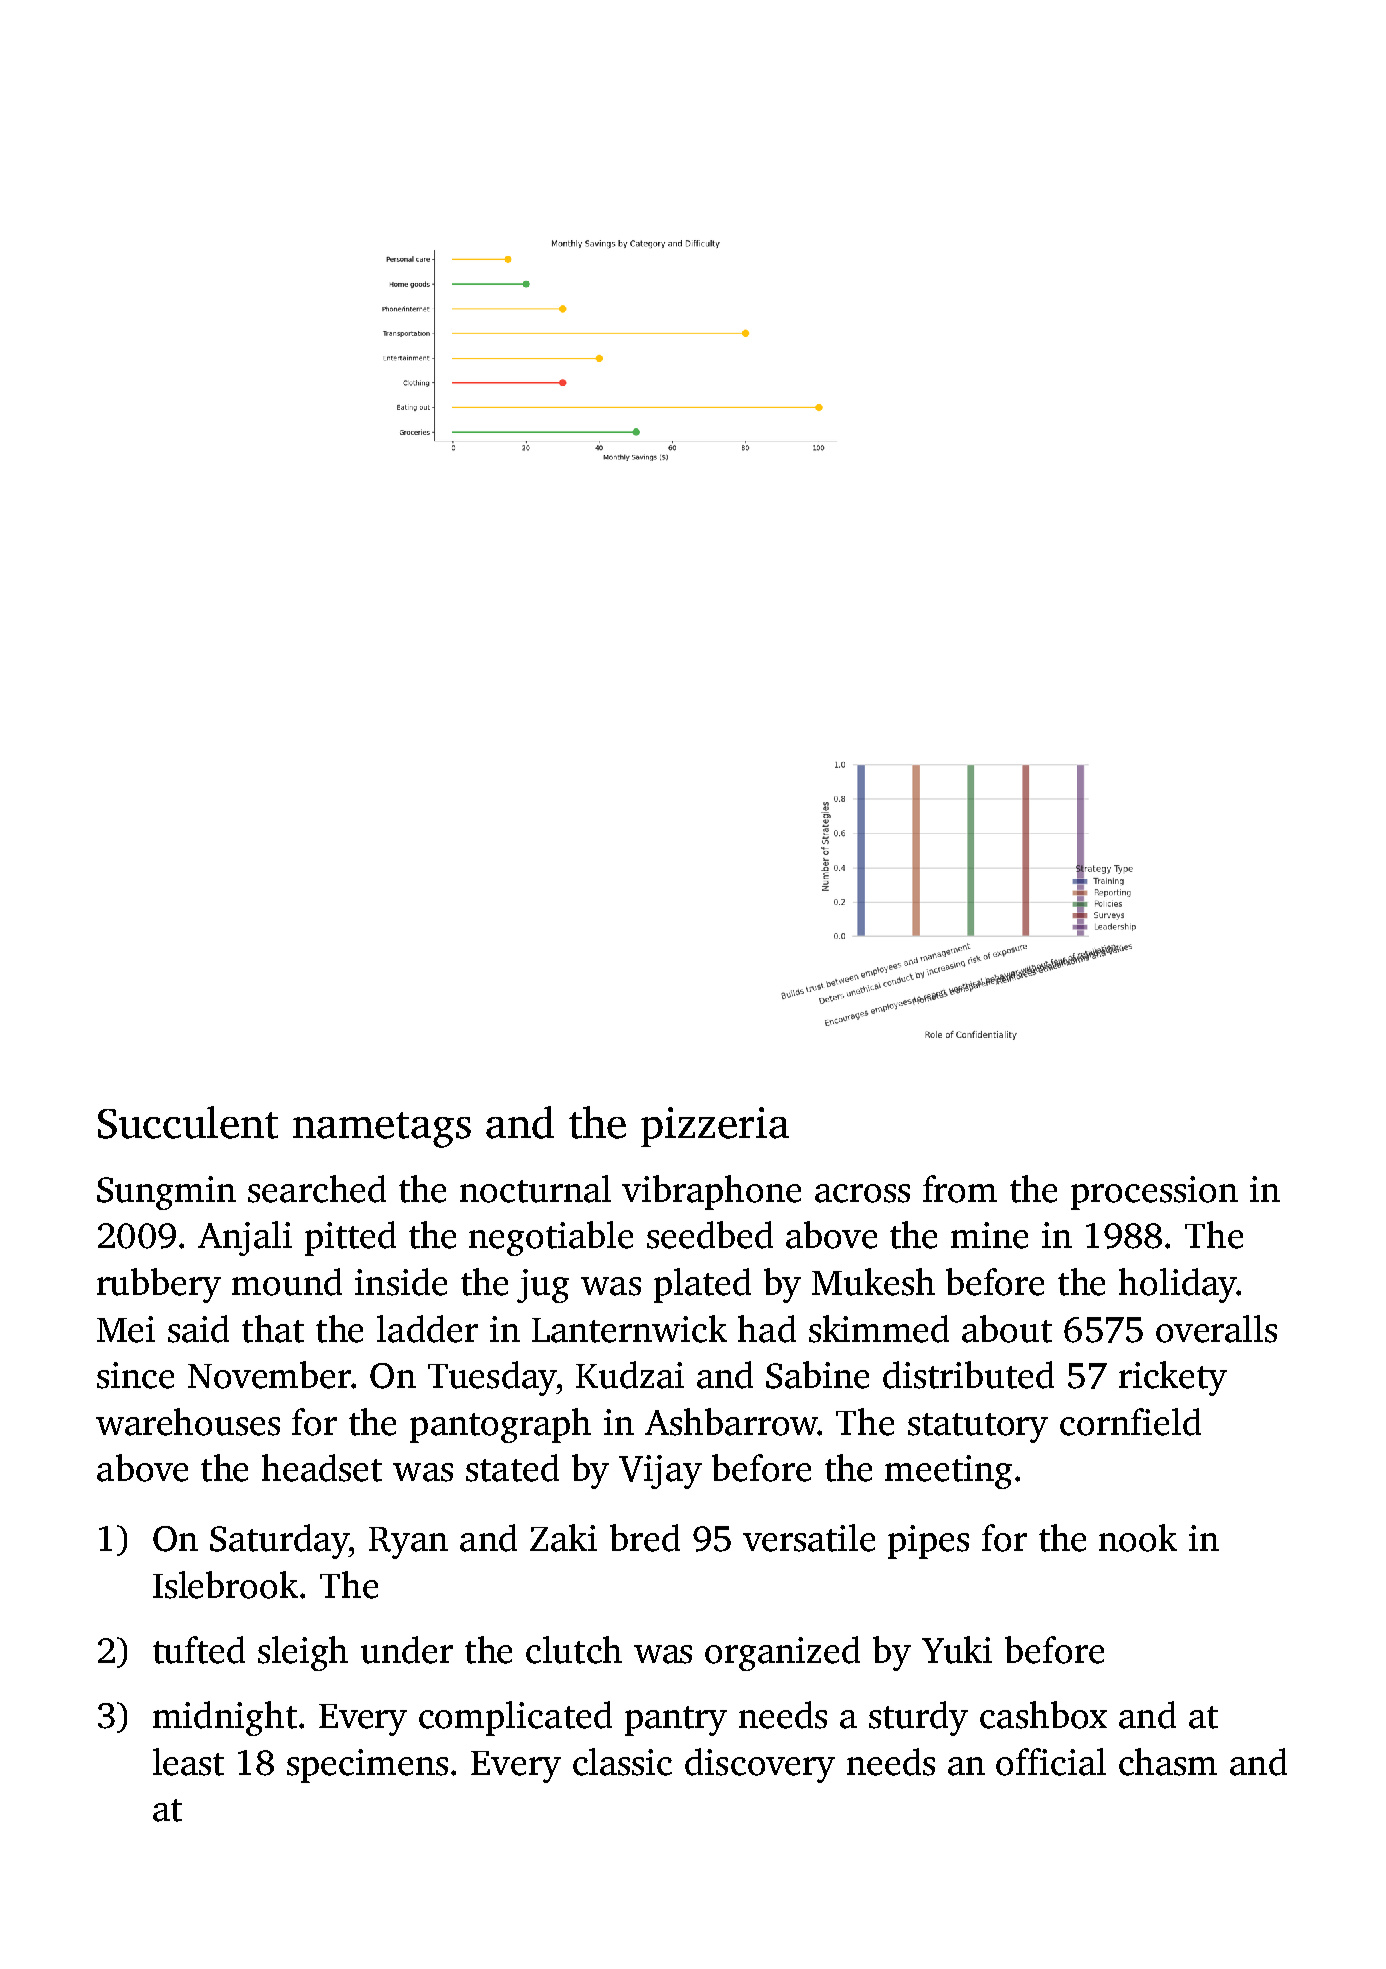 The image size is (1386, 1969). Describe the element at coordinates (702, 1285) in the screenshot. I see `plated` at that location.
